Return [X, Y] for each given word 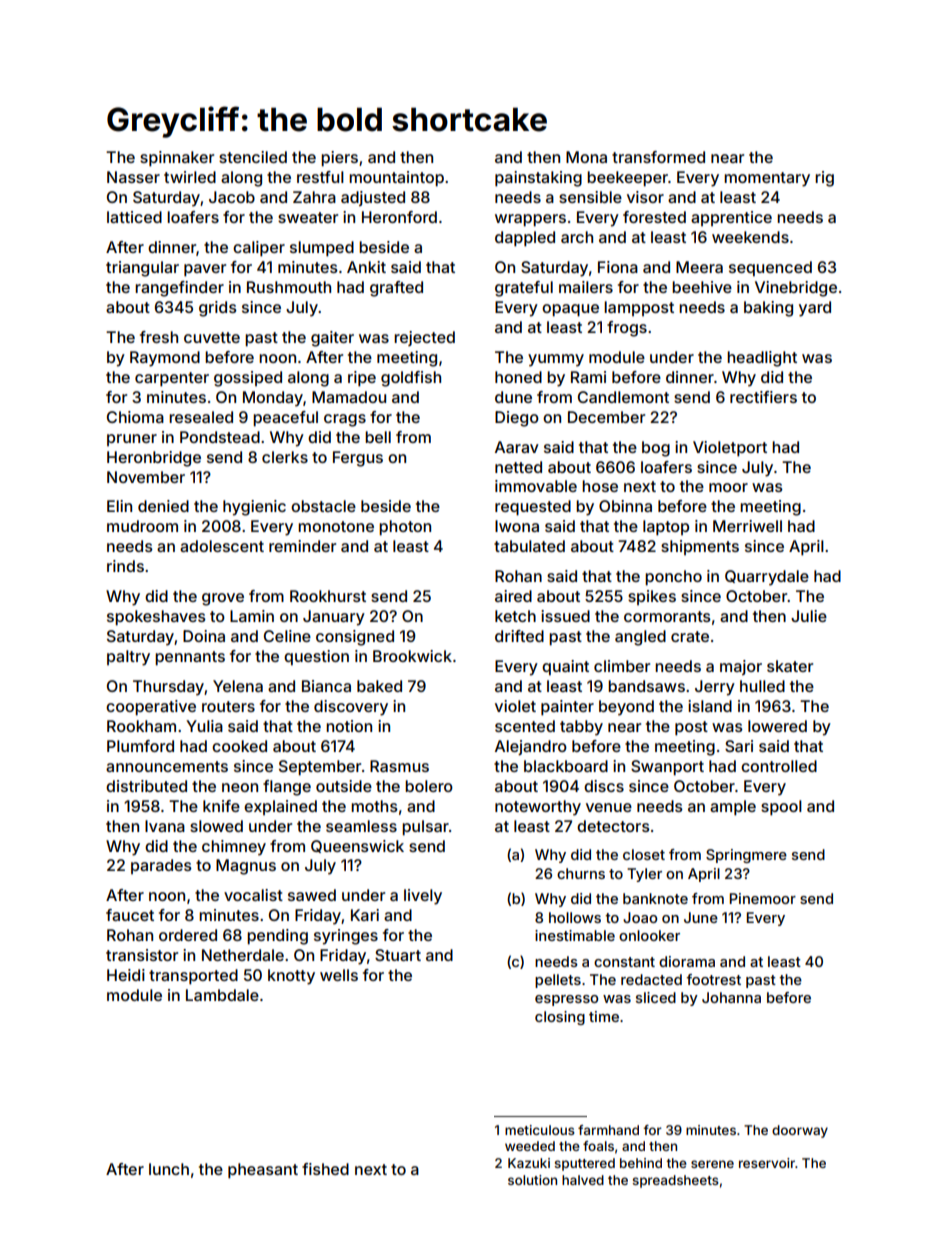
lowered [777, 726]
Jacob [232, 197]
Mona [586, 157]
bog [656, 449]
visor [645, 197]
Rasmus [399, 766]
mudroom [142, 526]
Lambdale [222, 995]
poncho [673, 578]
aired [513, 596]
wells [339, 975]
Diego [517, 419]
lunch [169, 1169]
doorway [800, 1131]
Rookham [141, 726]
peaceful [285, 419]
